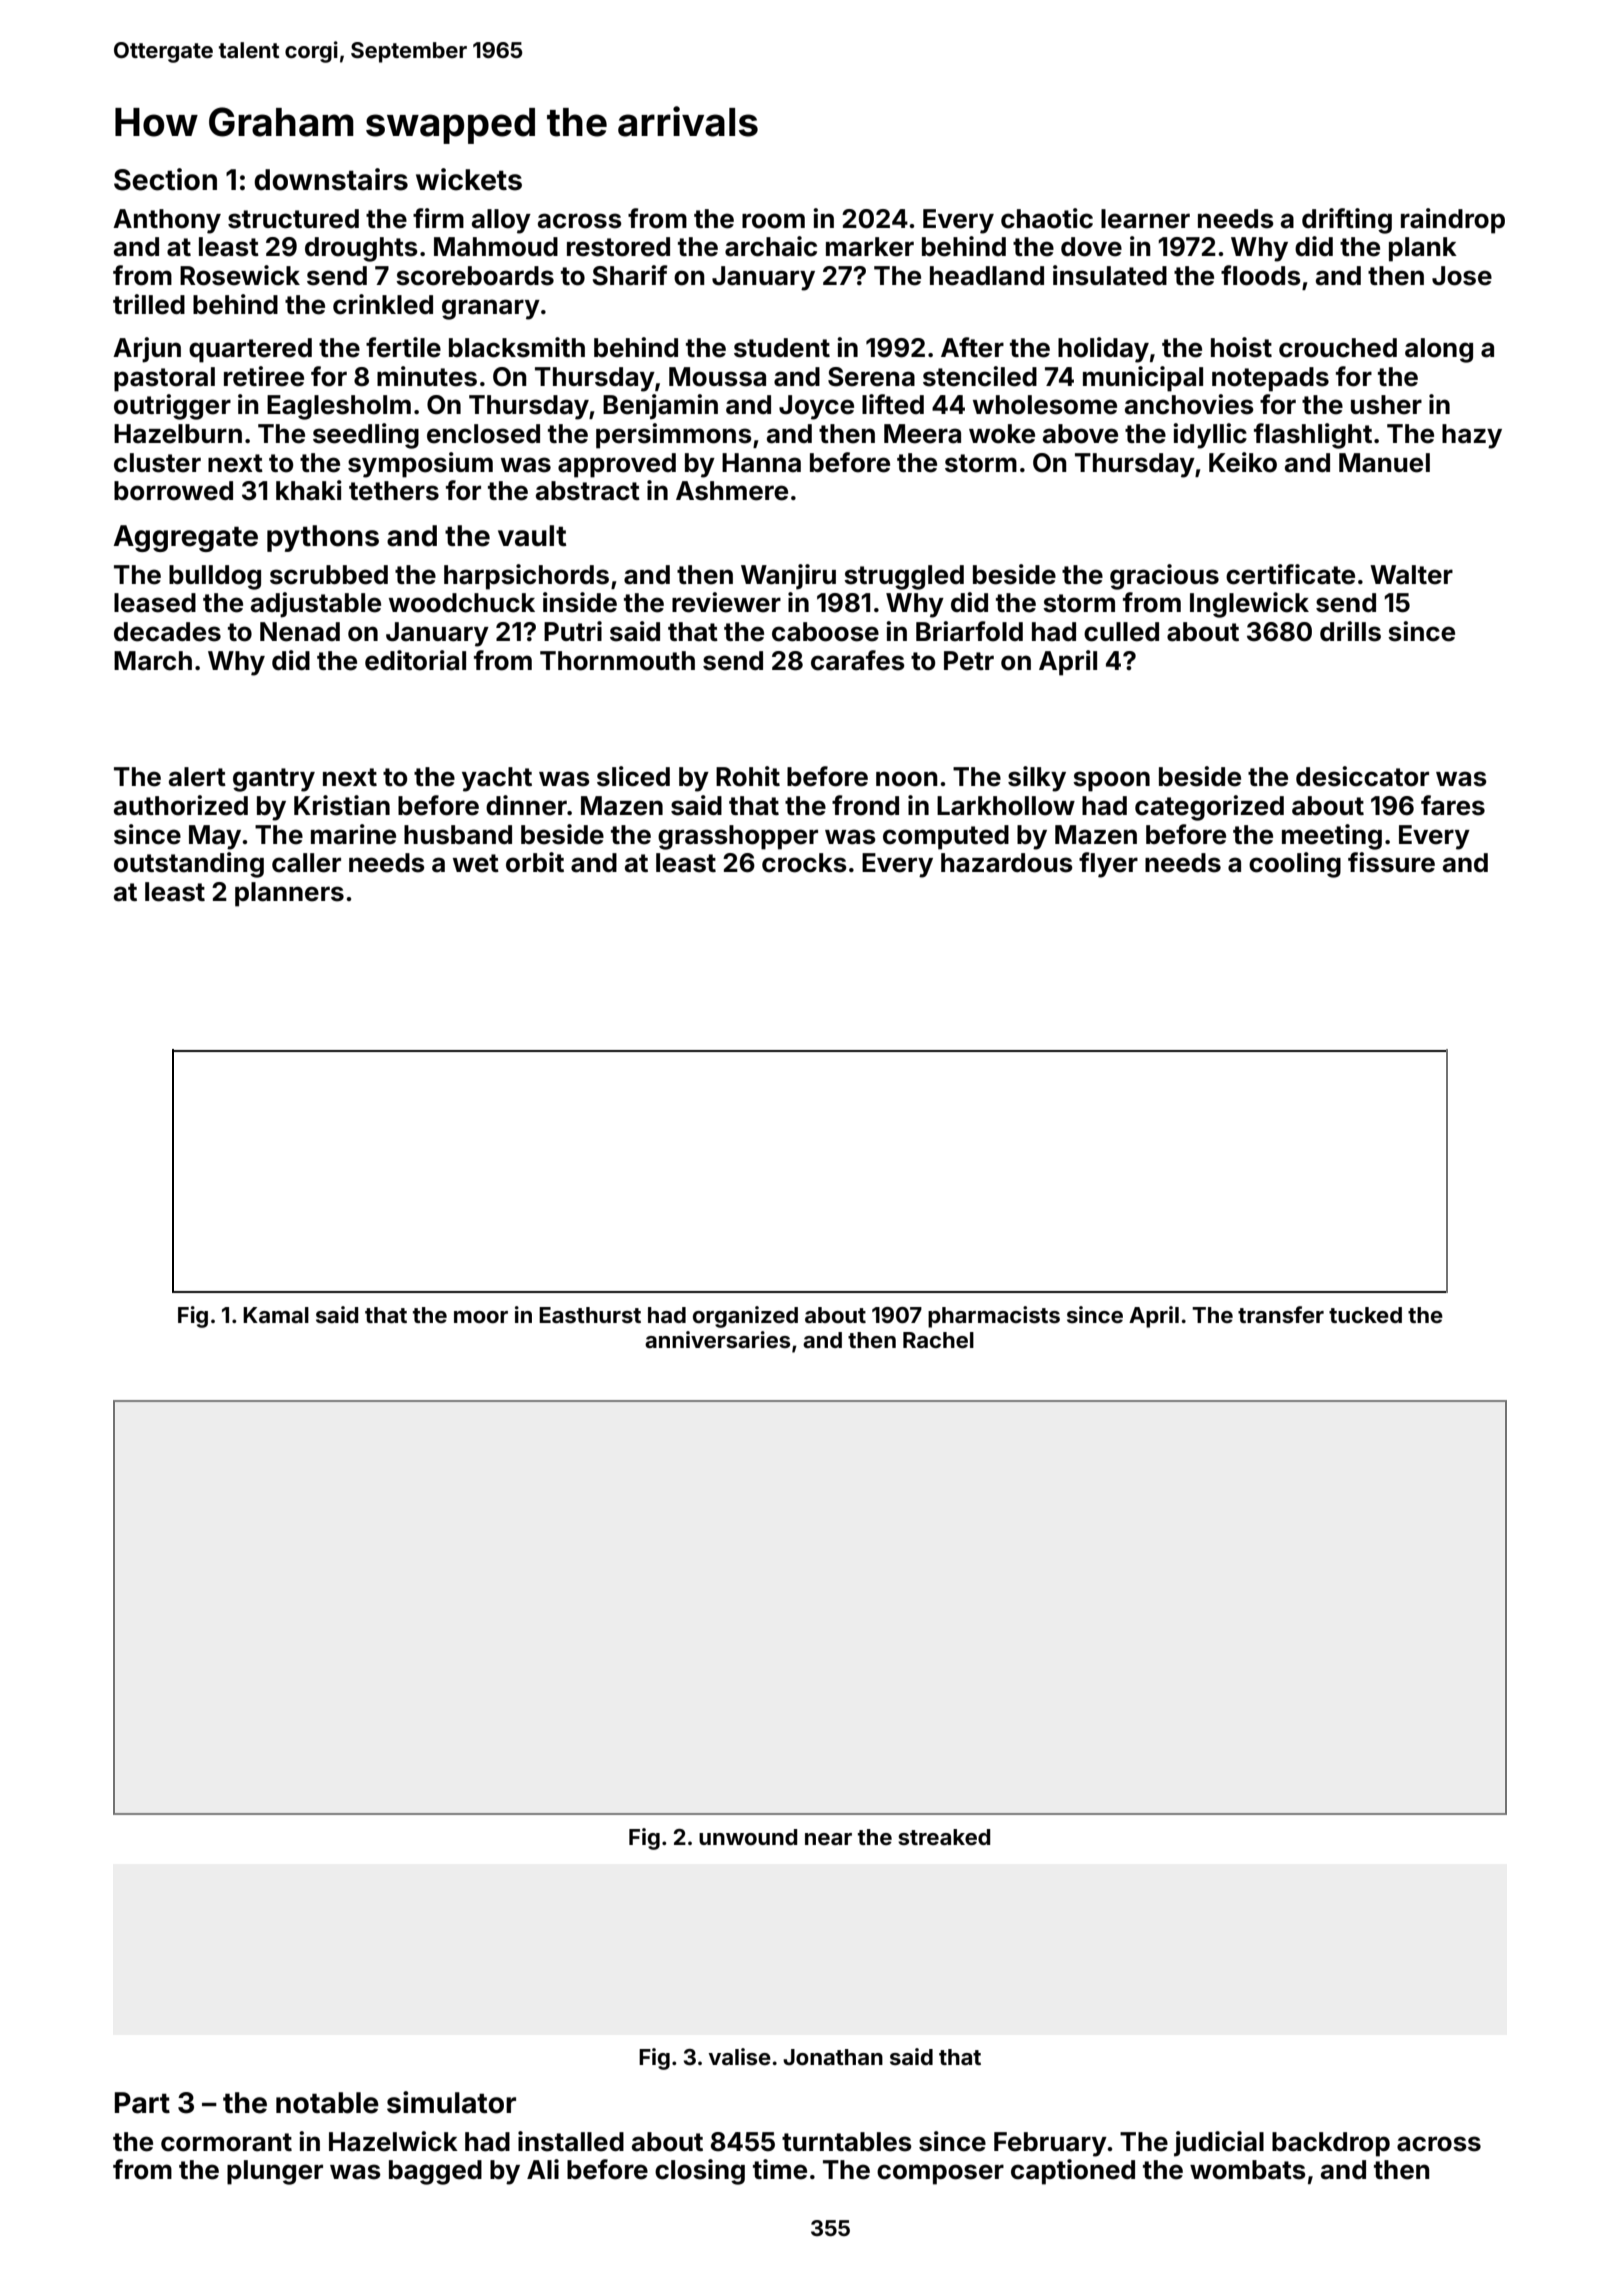 Image resolution: width=1620 pixels, height=2292 pixels. Describe the element at coordinates (748, 1837) in the screenshot. I see `unwound` at that location.
